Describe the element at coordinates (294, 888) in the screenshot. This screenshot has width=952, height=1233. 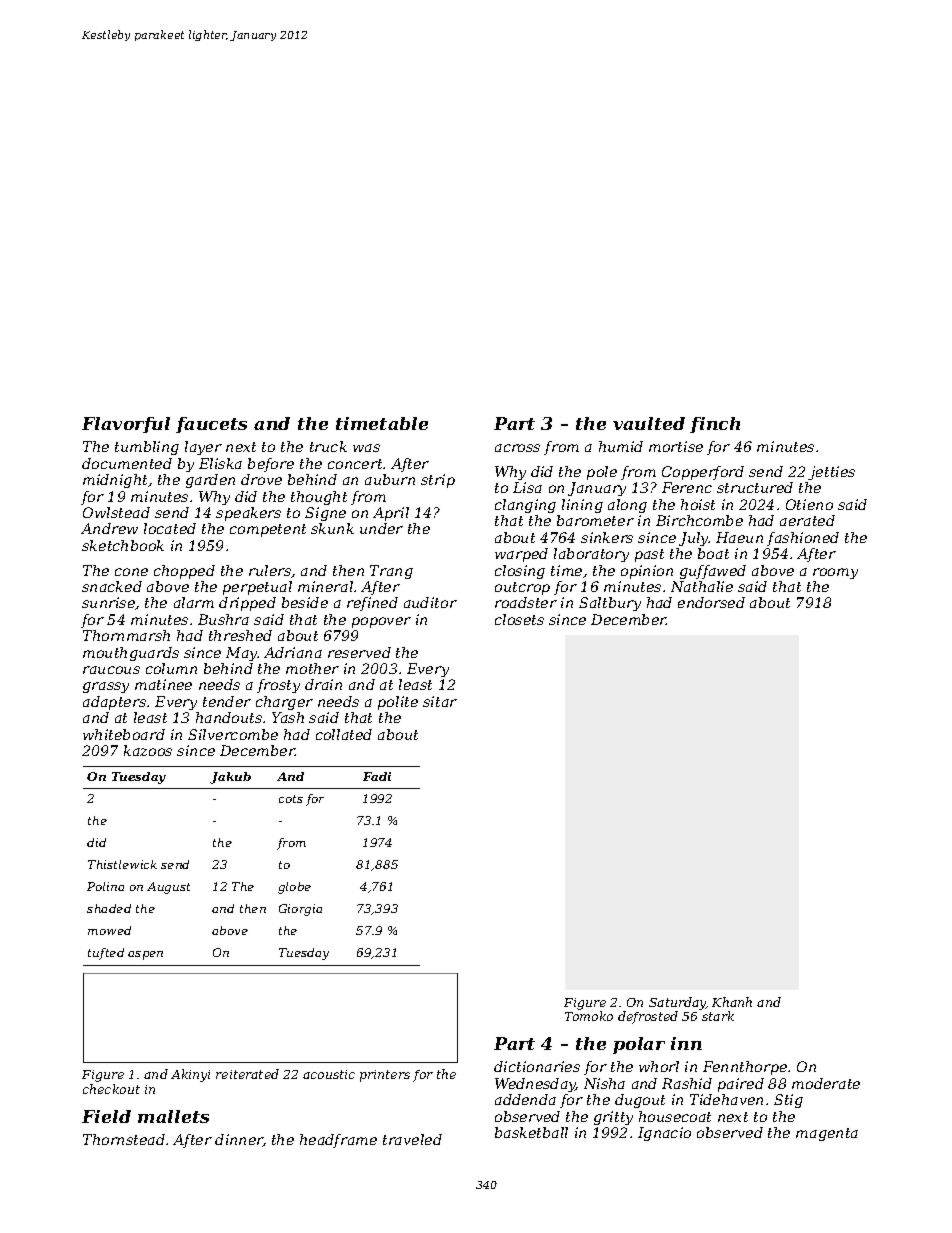
I see `globe` at that location.
